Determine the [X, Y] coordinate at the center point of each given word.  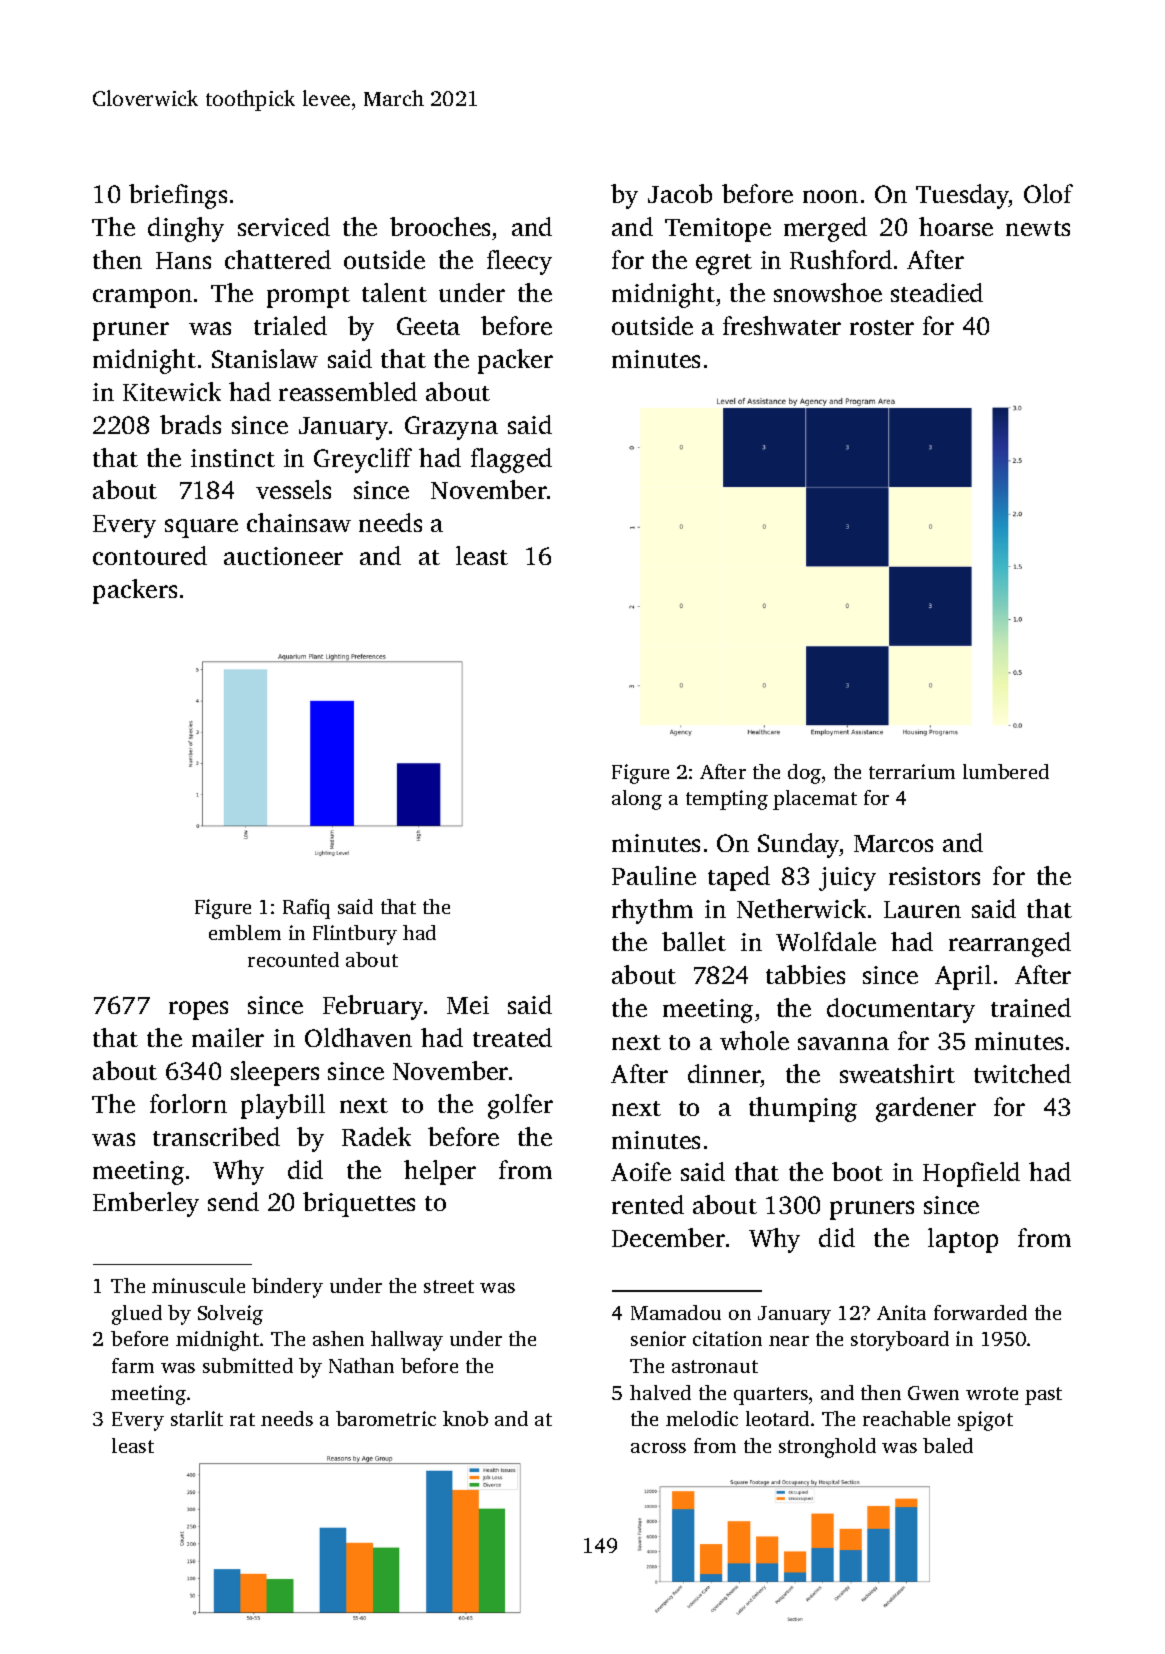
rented [648, 1204]
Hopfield [971, 1174]
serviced [284, 226]
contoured [150, 555]
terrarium [912, 771]
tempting [727, 800]
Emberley [146, 1204]
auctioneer [283, 556]
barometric [386, 1418]
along [637, 800]
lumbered [1006, 771]
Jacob [680, 193]
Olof [1048, 193]
